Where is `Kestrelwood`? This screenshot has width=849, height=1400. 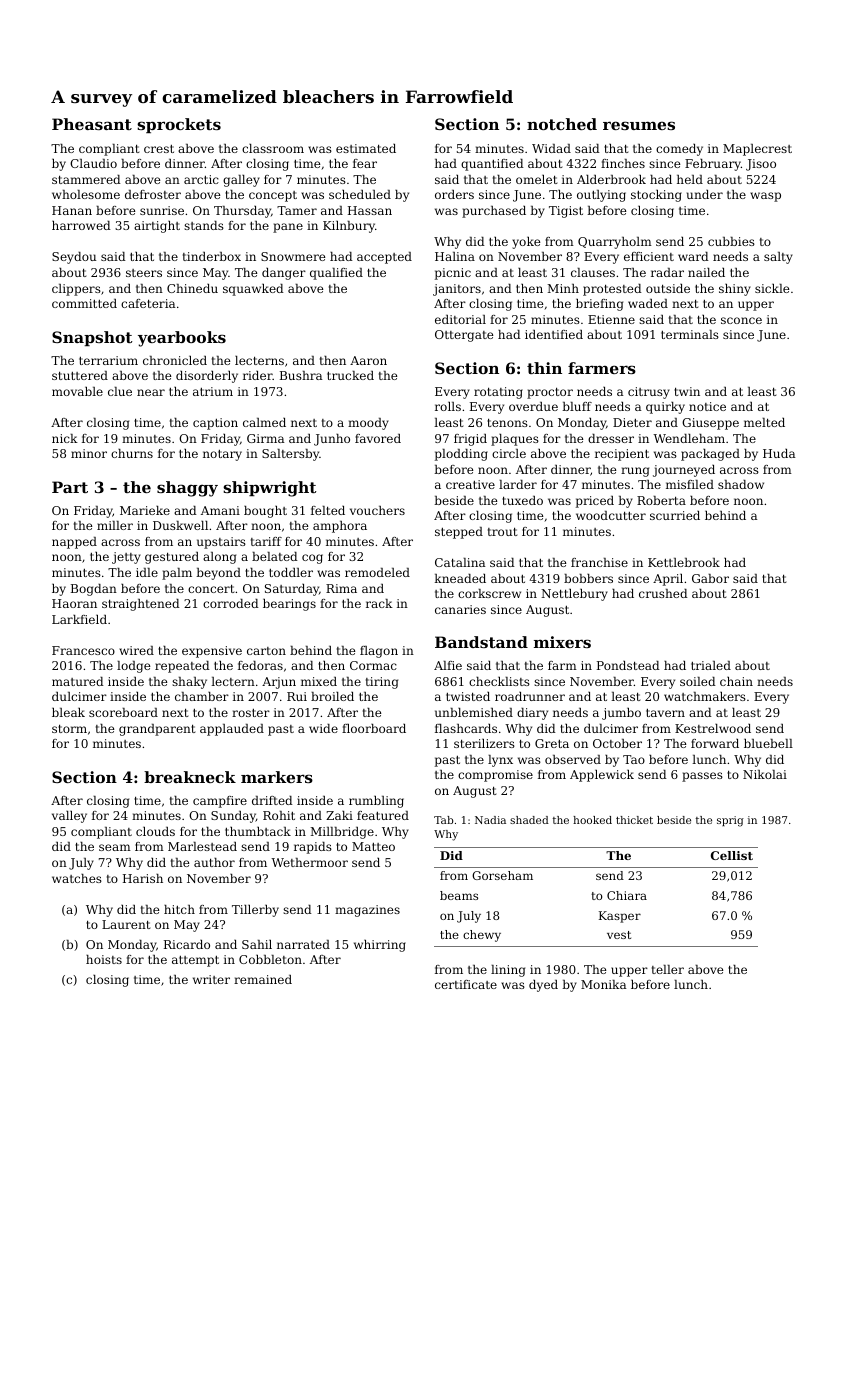 Kestrelwood is located at coordinates (713, 728).
